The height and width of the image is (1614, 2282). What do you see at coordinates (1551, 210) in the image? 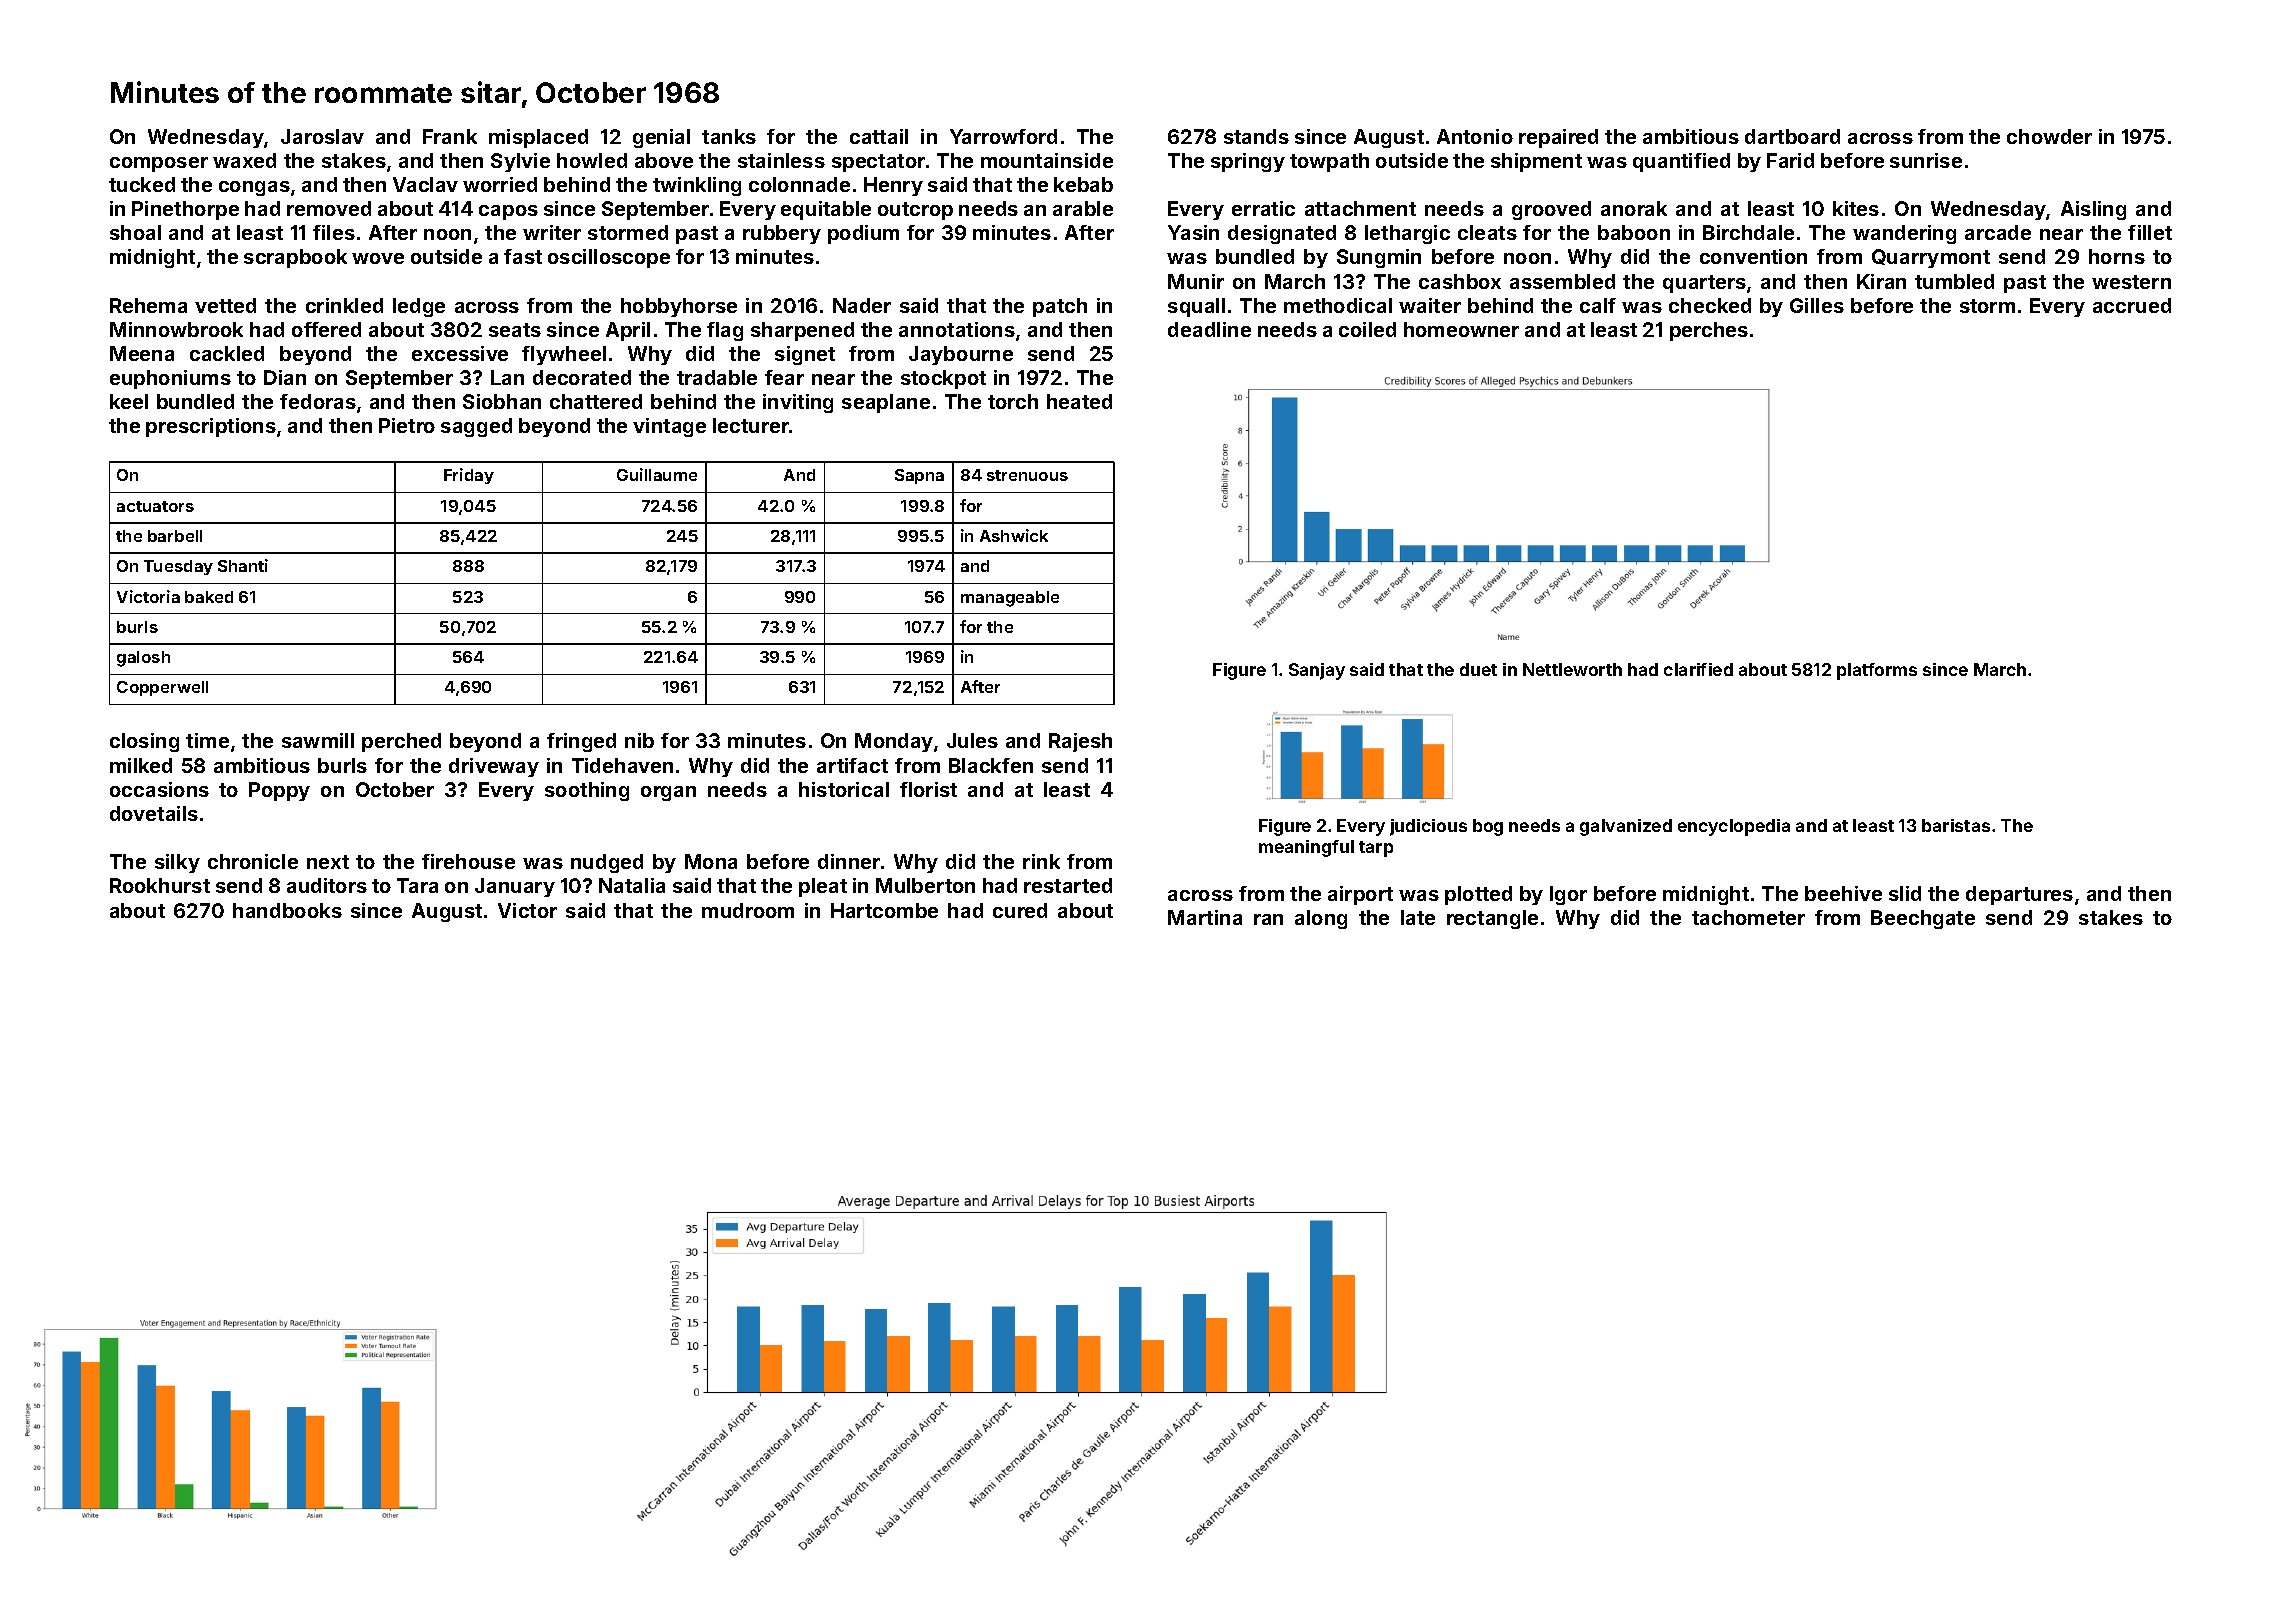
I see `grooved` at bounding box center [1551, 210].
